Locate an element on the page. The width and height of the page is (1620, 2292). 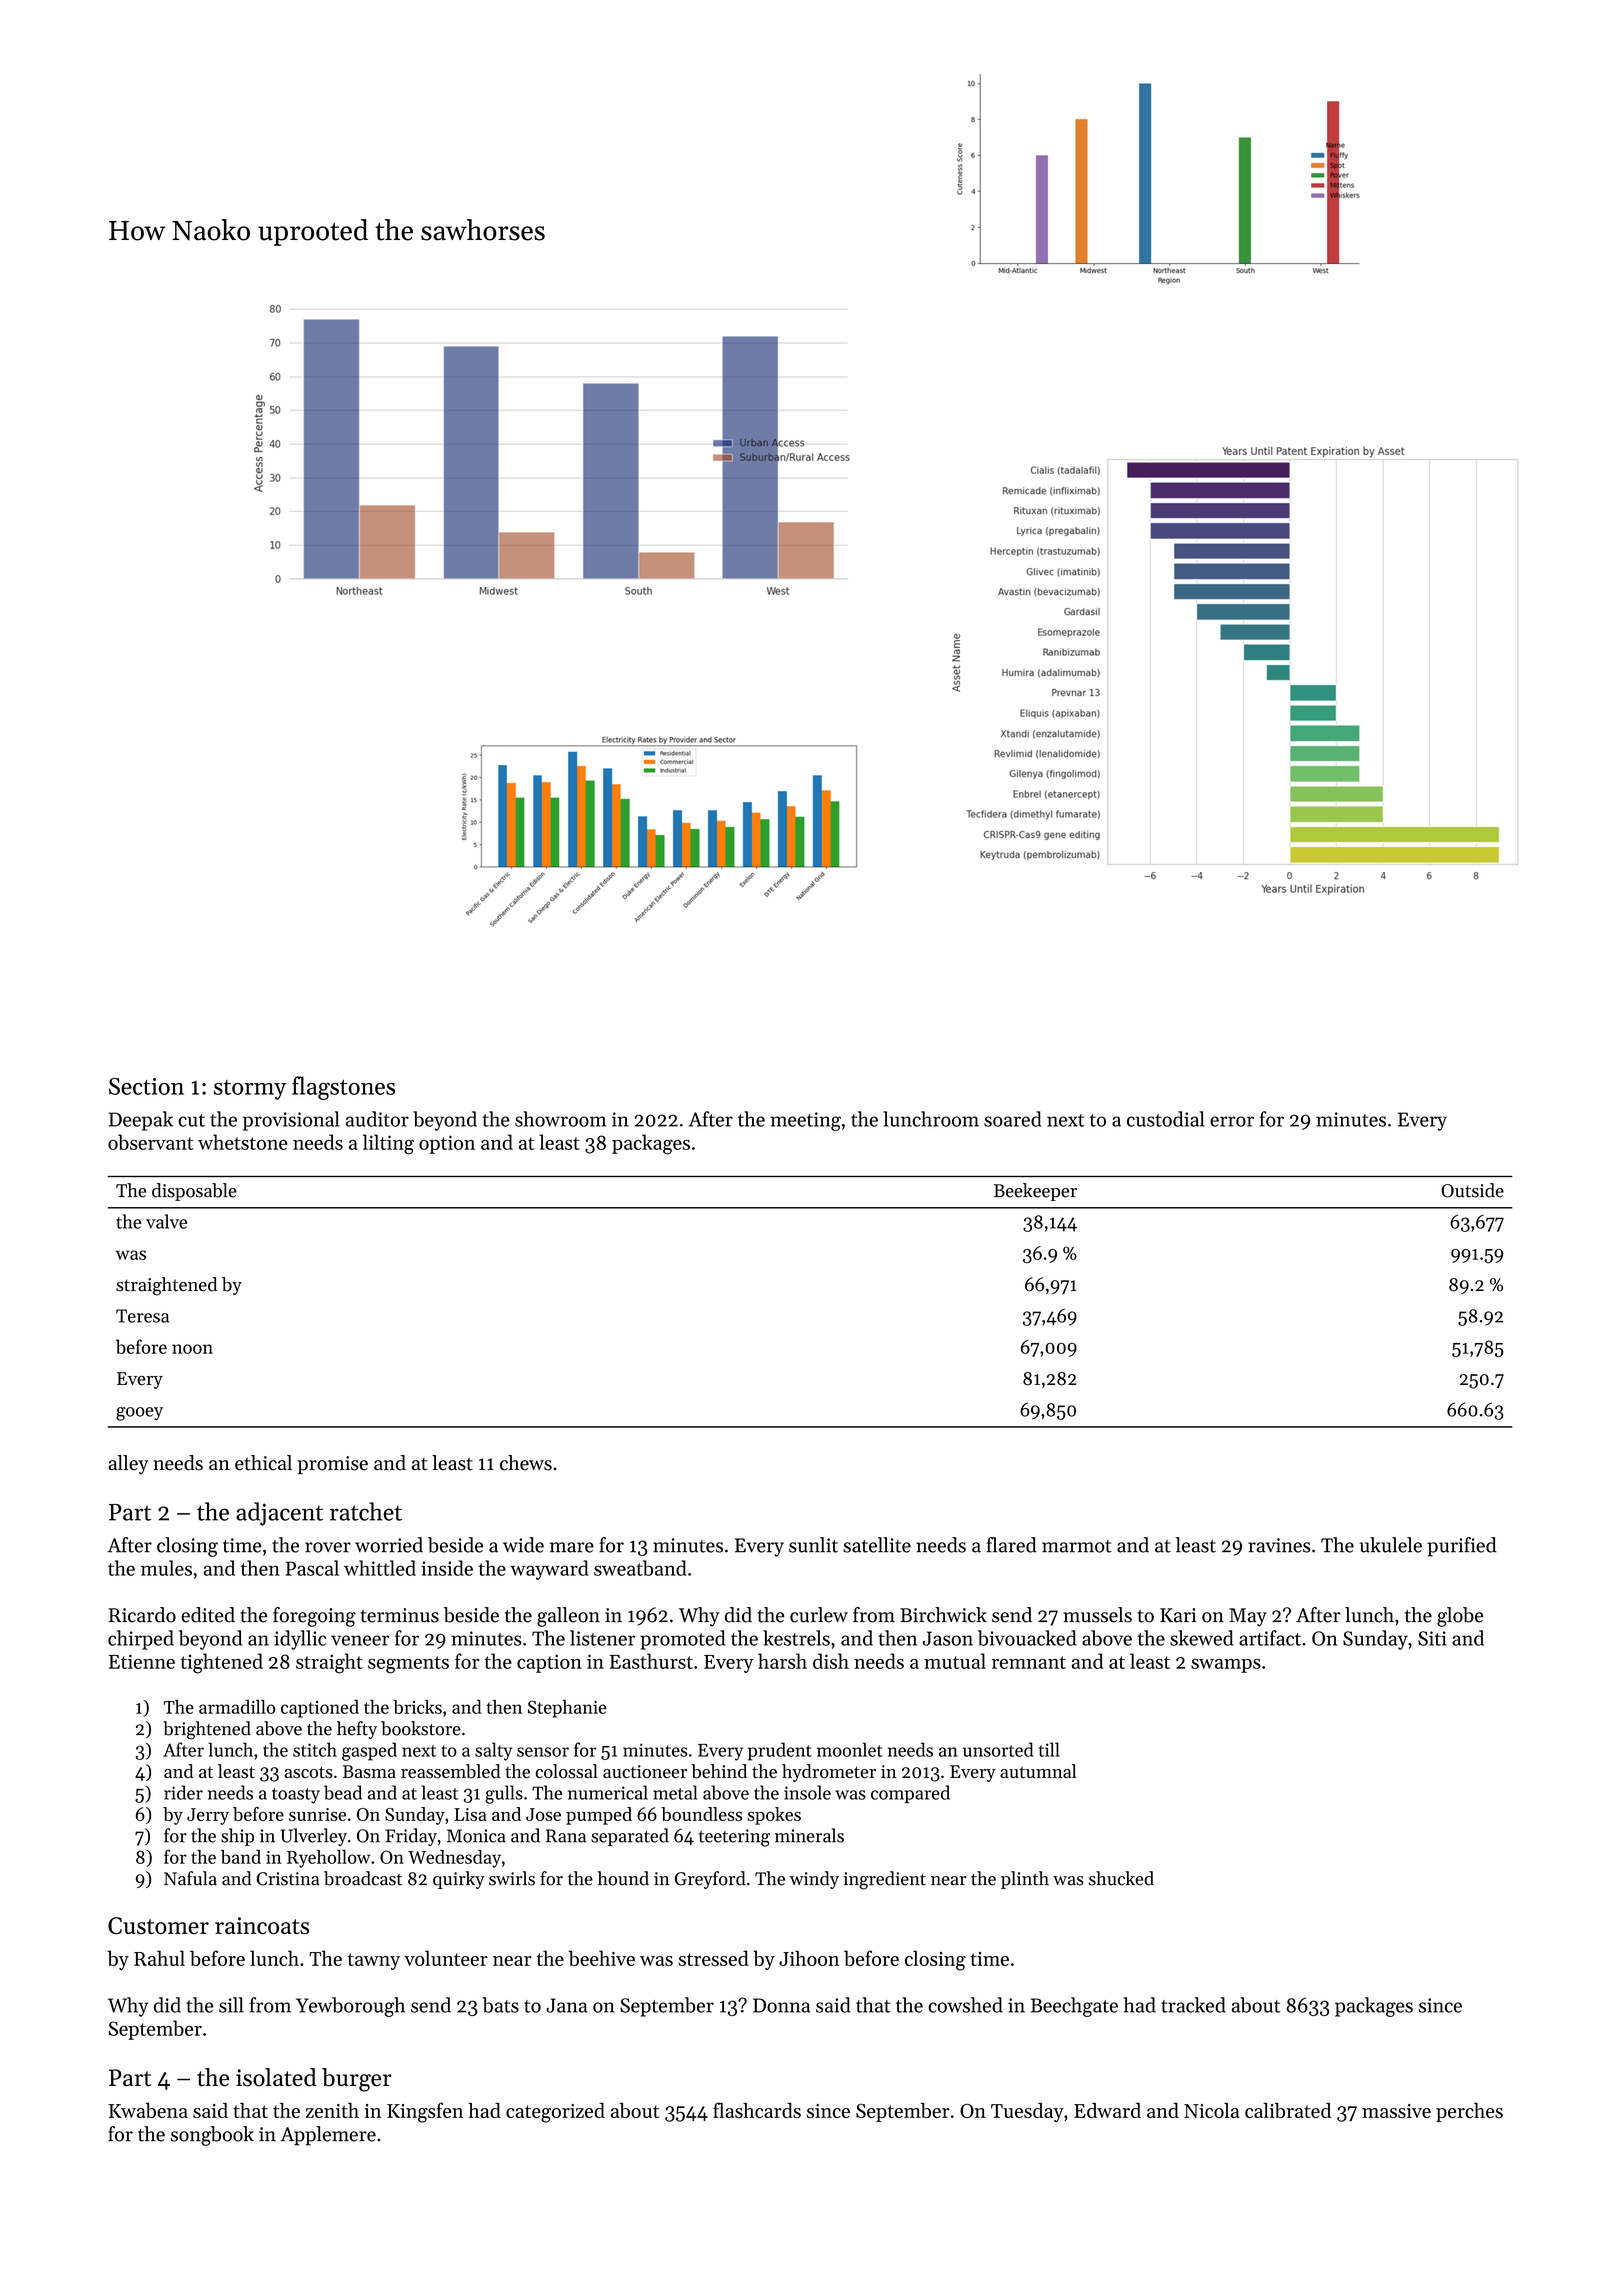
ukulele is located at coordinates (1391, 1545).
